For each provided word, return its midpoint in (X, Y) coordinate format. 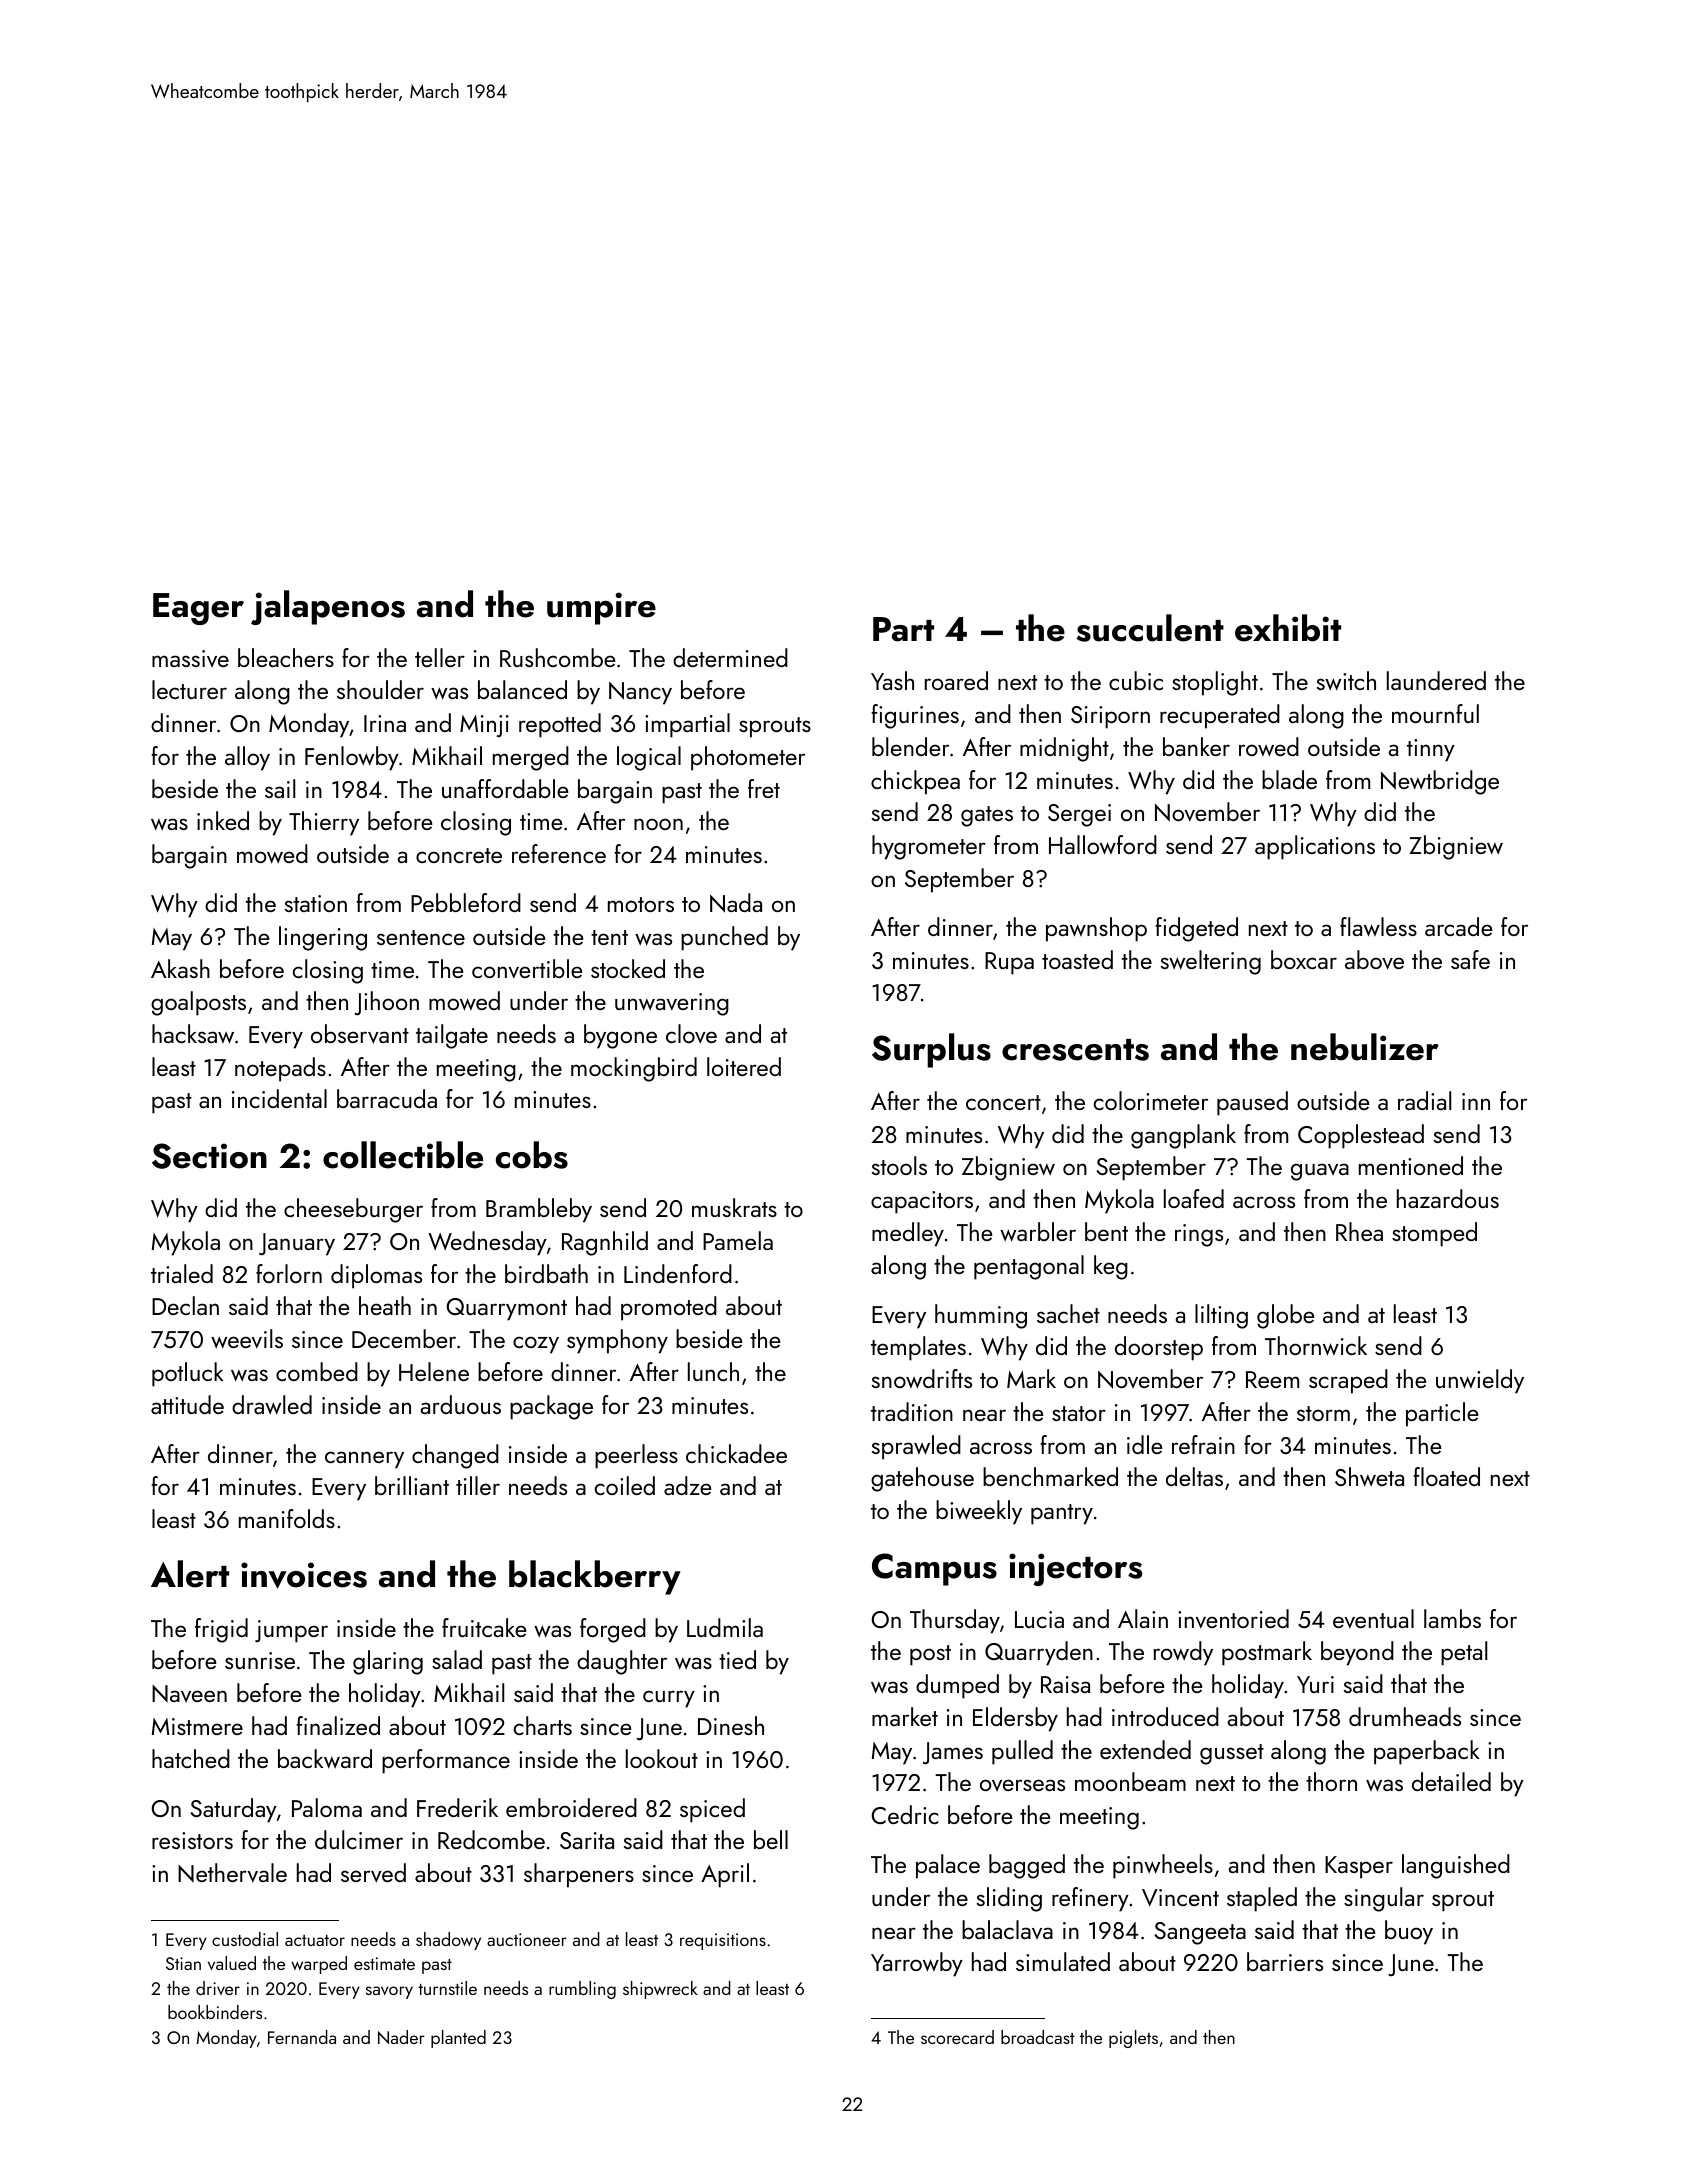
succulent (1150, 628)
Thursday (955, 1621)
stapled (1262, 1899)
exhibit (1288, 628)
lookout (662, 1758)
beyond (1357, 1653)
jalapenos (328, 607)
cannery (364, 1460)
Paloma (327, 1807)
